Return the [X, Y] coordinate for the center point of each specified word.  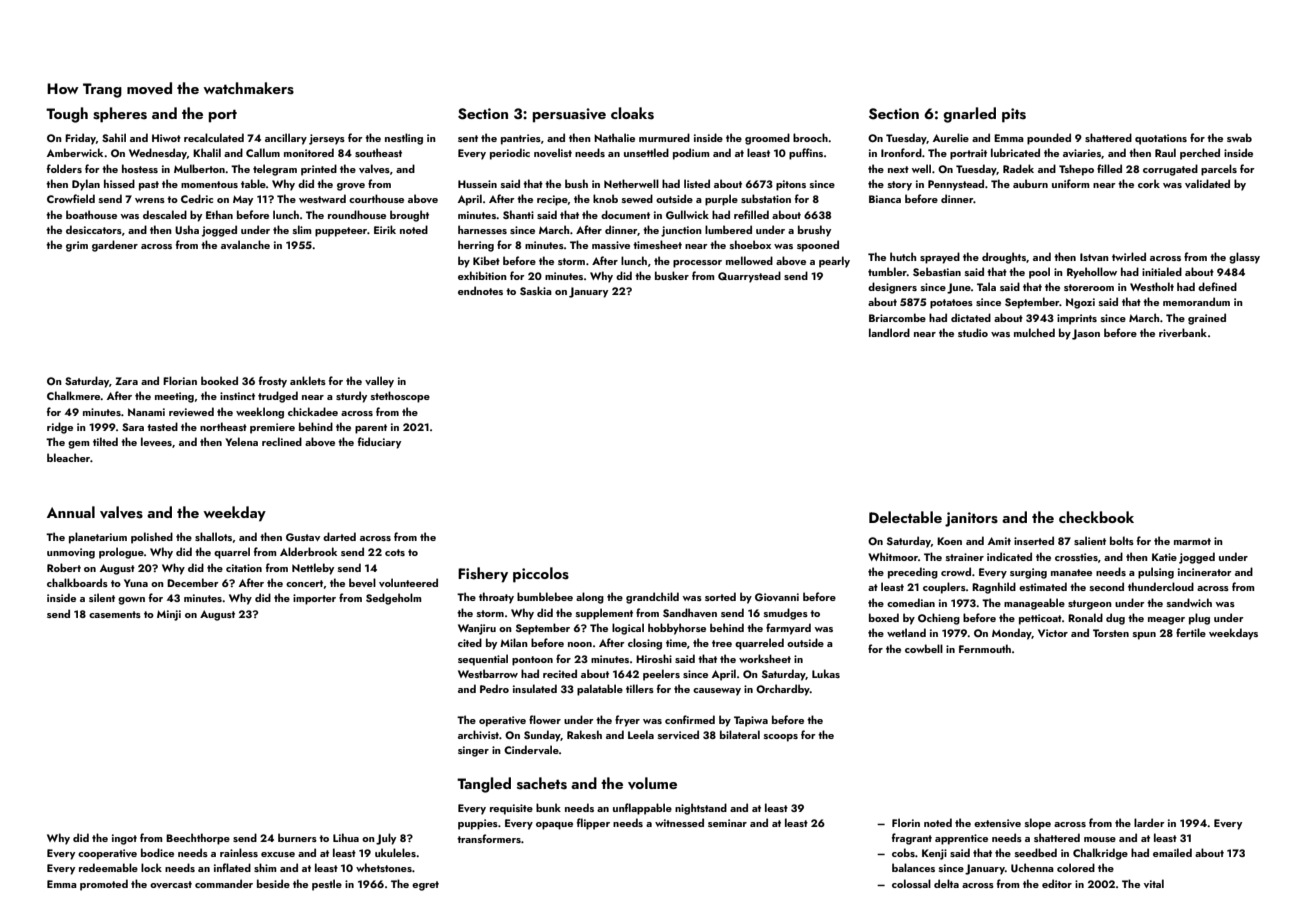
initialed [1162, 271]
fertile [1191, 632]
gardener [115, 246]
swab [1239, 137]
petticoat [1040, 619]
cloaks [632, 113]
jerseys [327, 139]
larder [1149, 822]
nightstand [701, 809]
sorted [720, 596]
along [590, 598]
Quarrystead [749, 277]
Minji [169, 615]
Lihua [346, 837]
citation [244, 568]
